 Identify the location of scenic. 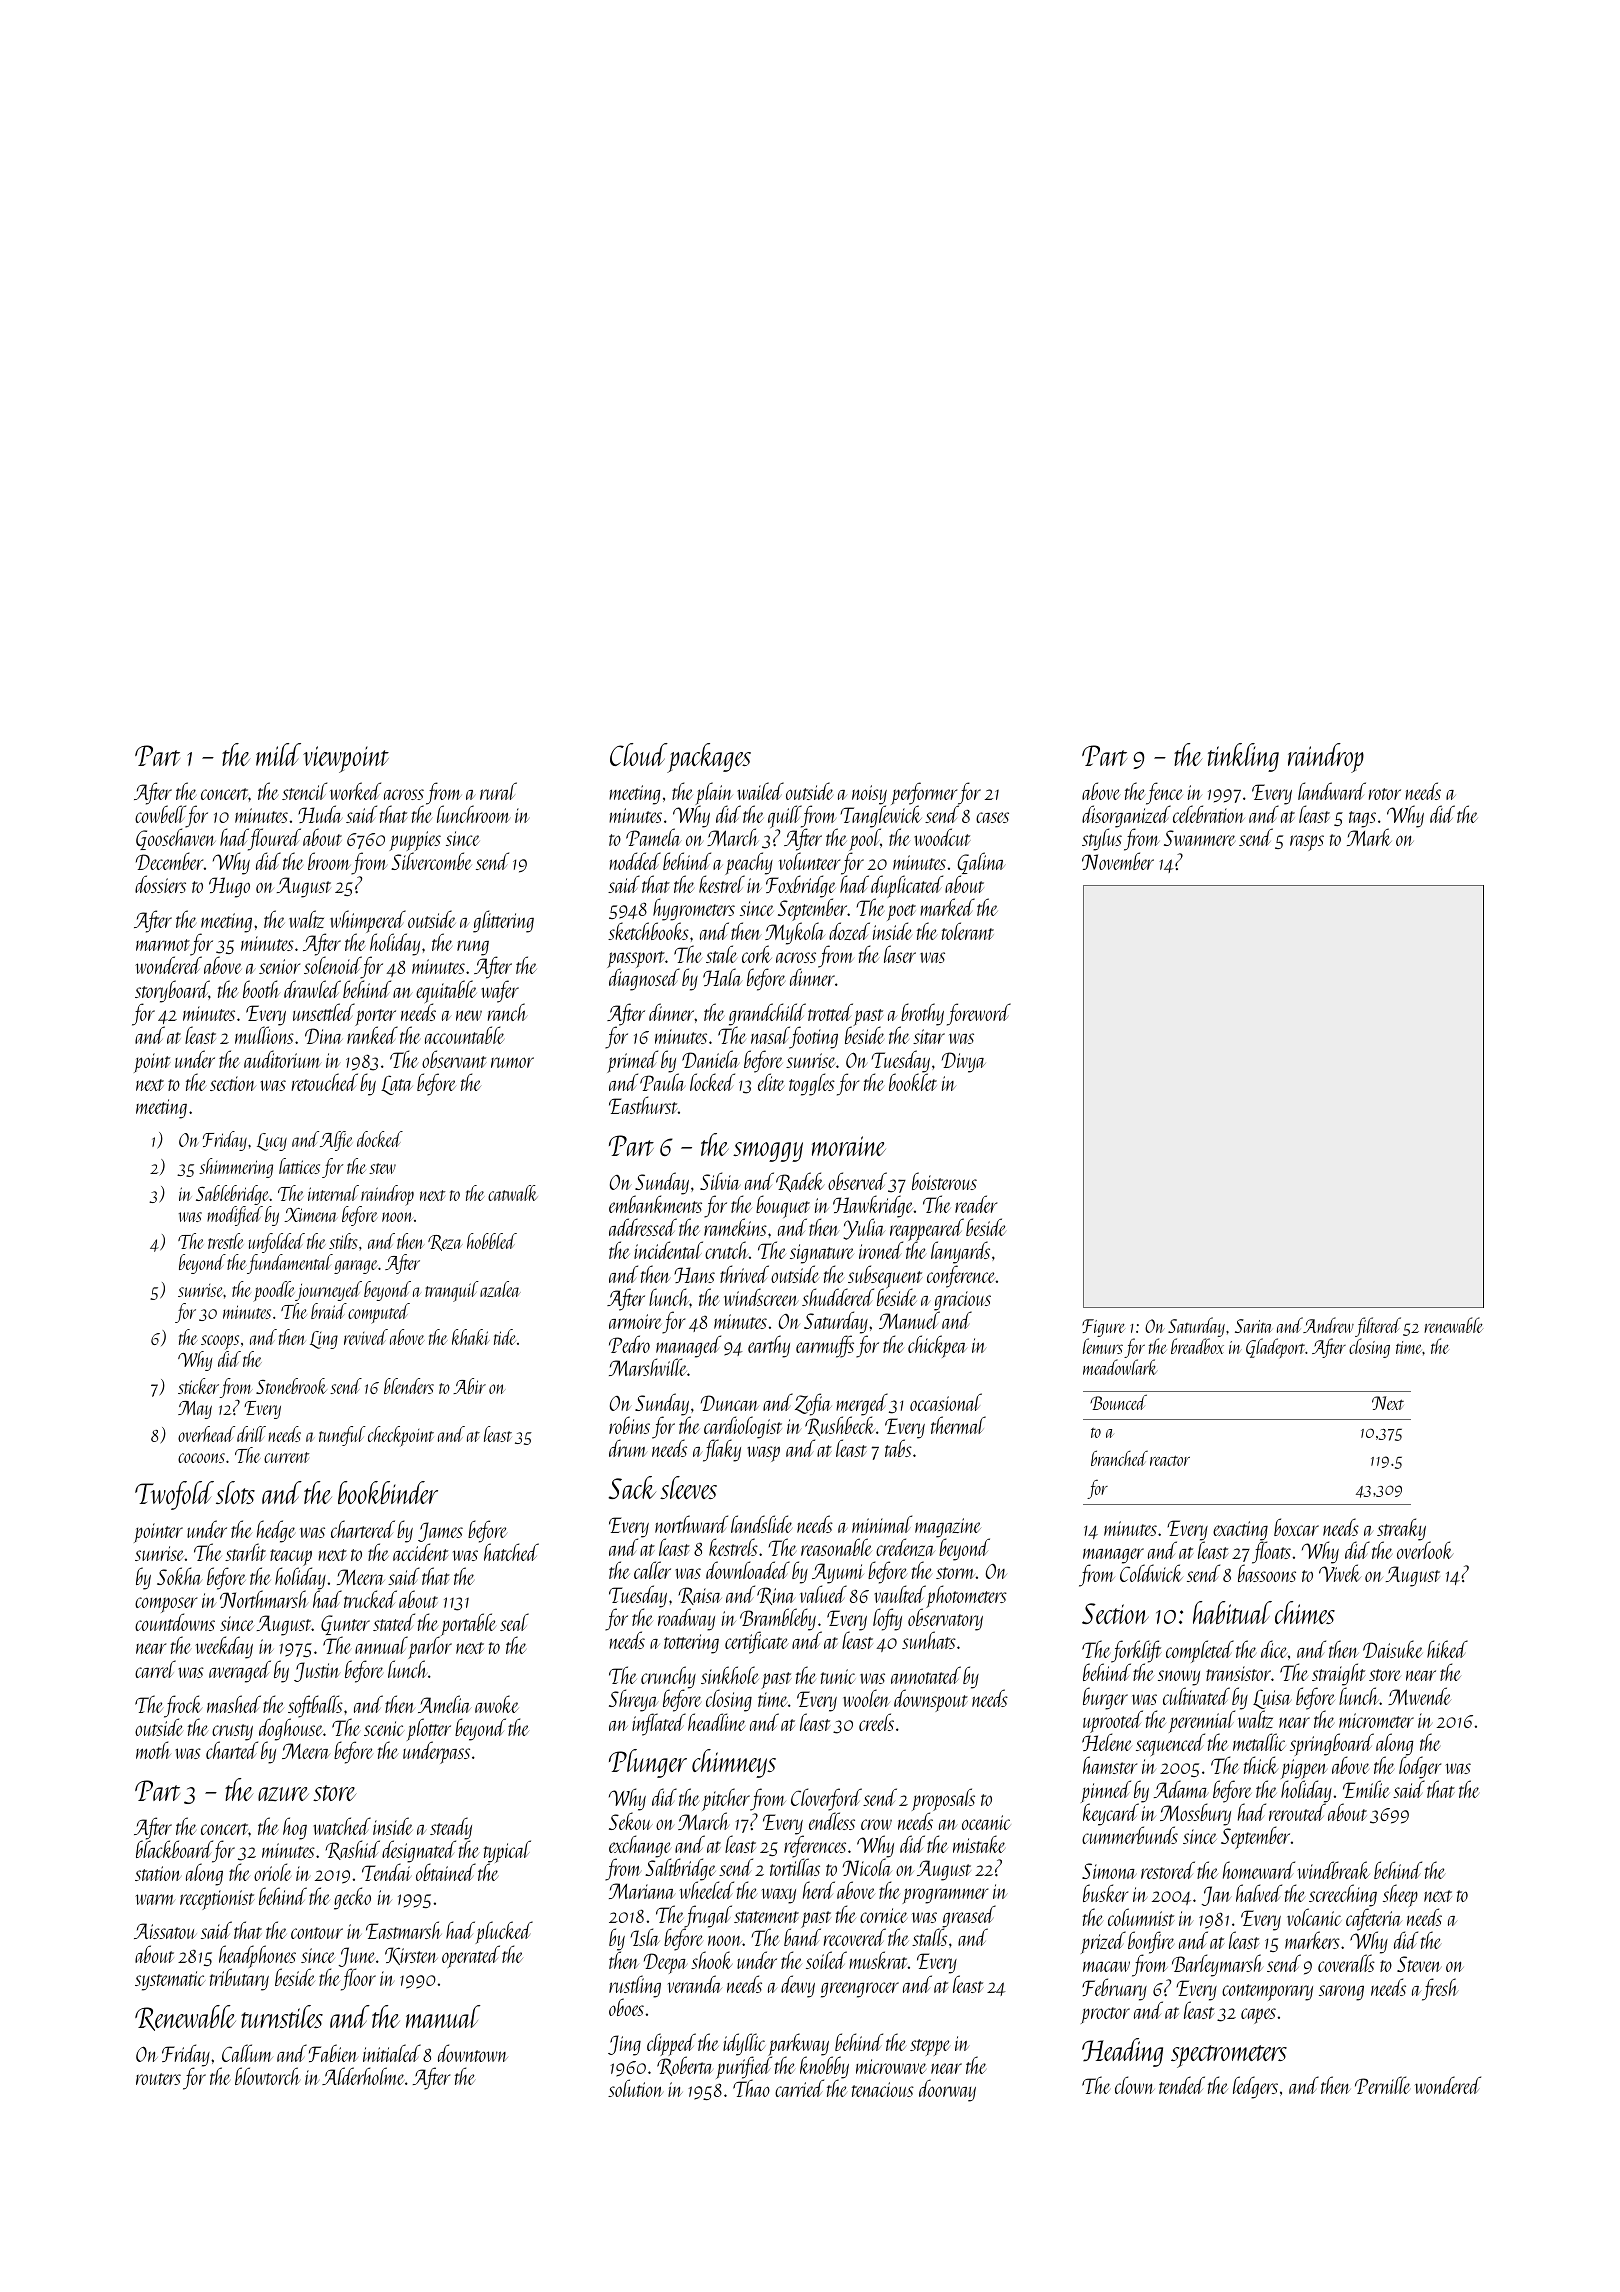
(384, 1728).
